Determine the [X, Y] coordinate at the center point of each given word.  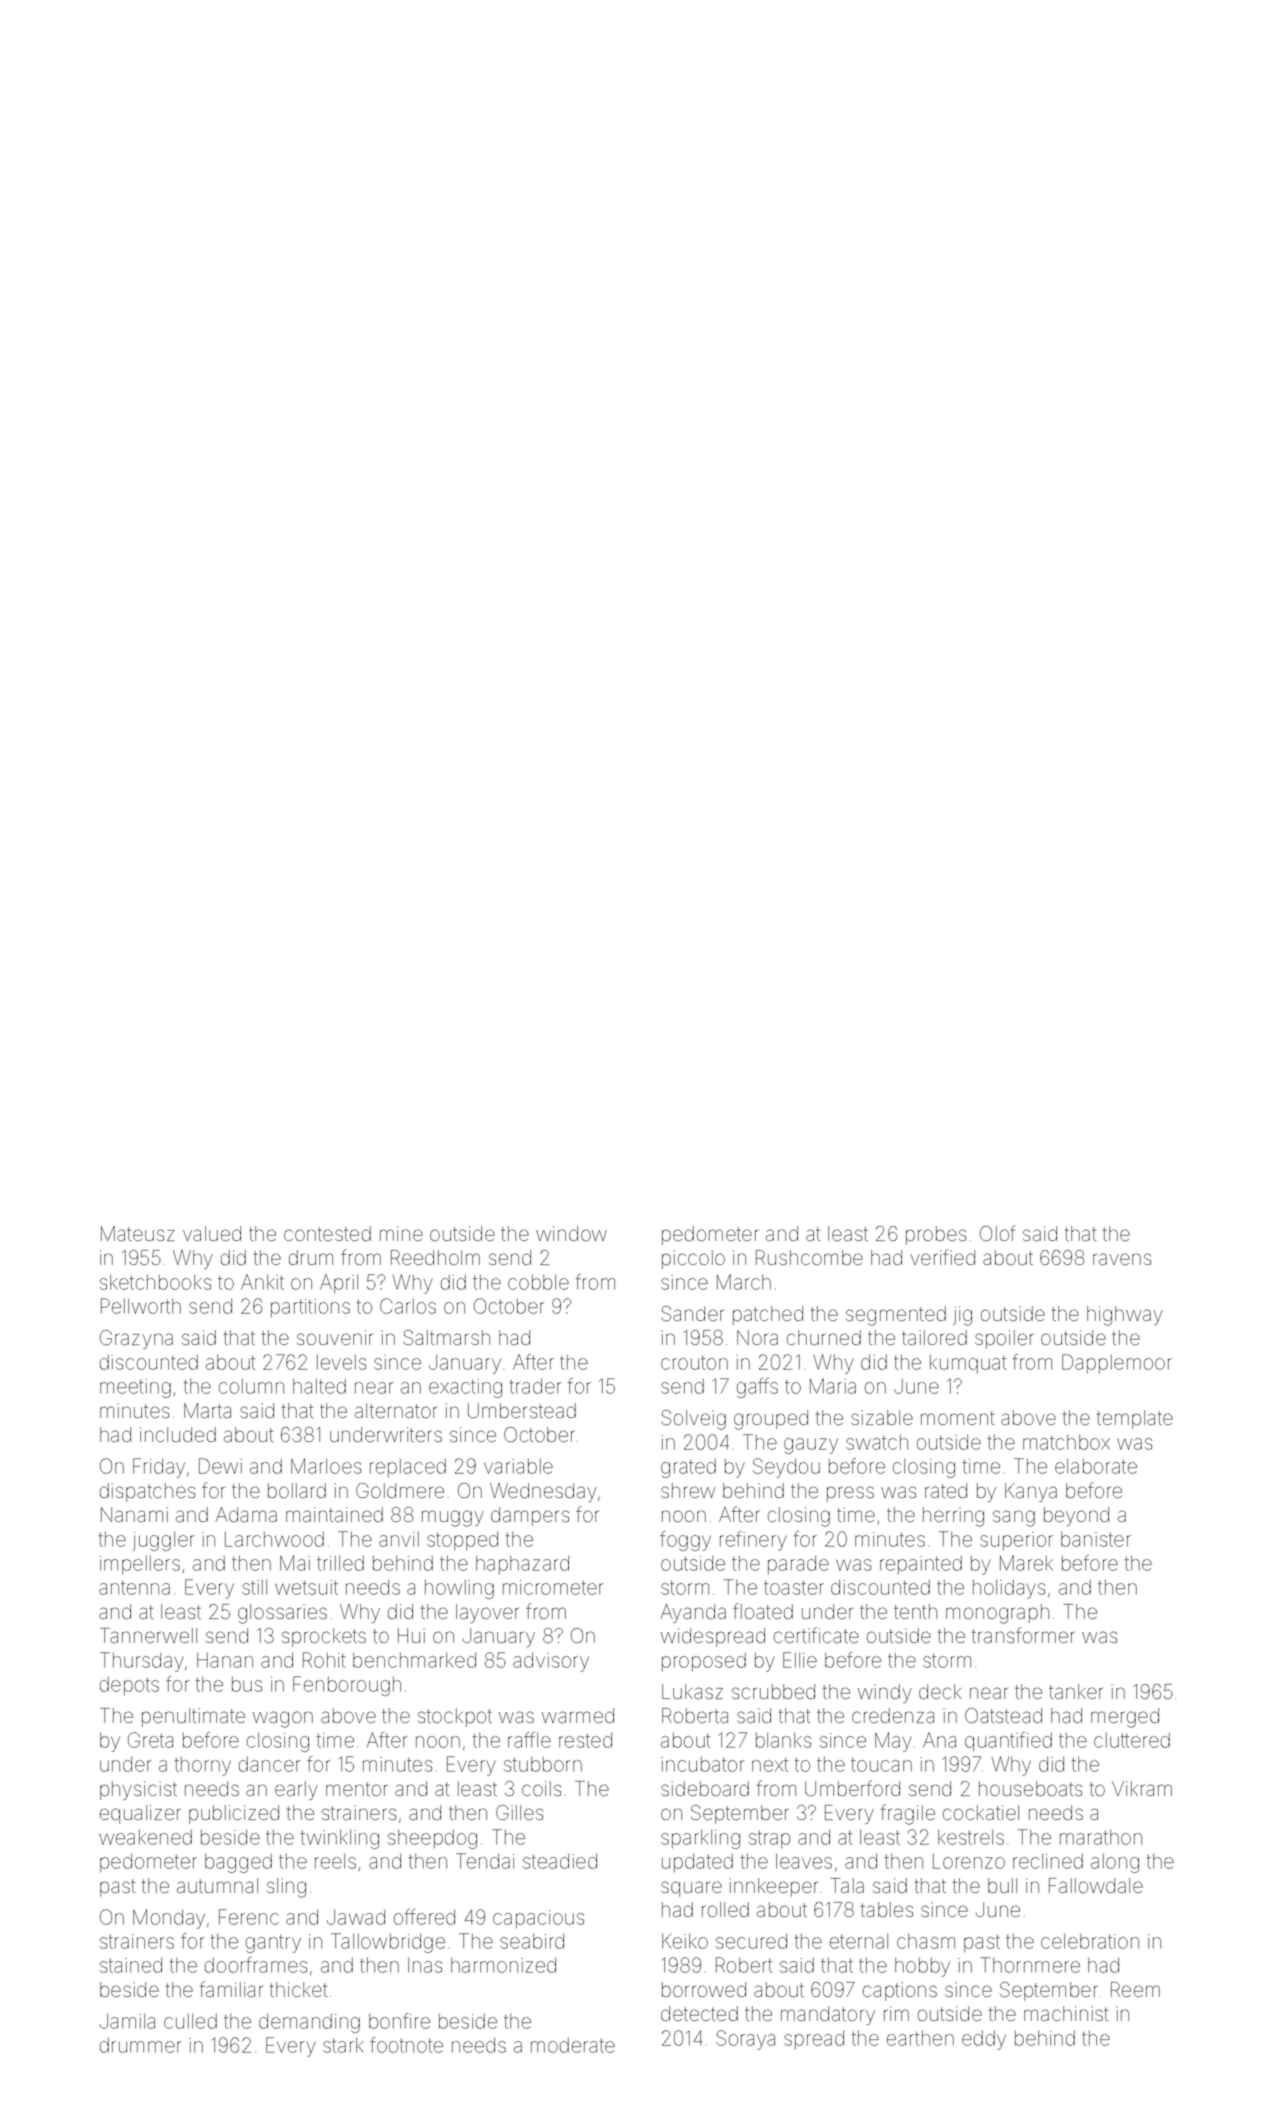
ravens [1122, 1259]
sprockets [324, 1637]
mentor [357, 1789]
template [1135, 1419]
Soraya [745, 2040]
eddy [984, 2040]
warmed [578, 1715]
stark [343, 2045]
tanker [1076, 1691]
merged [1125, 1718]
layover [487, 1613]
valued [212, 1233]
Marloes [326, 1466]
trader [535, 1386]
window [571, 1233]
